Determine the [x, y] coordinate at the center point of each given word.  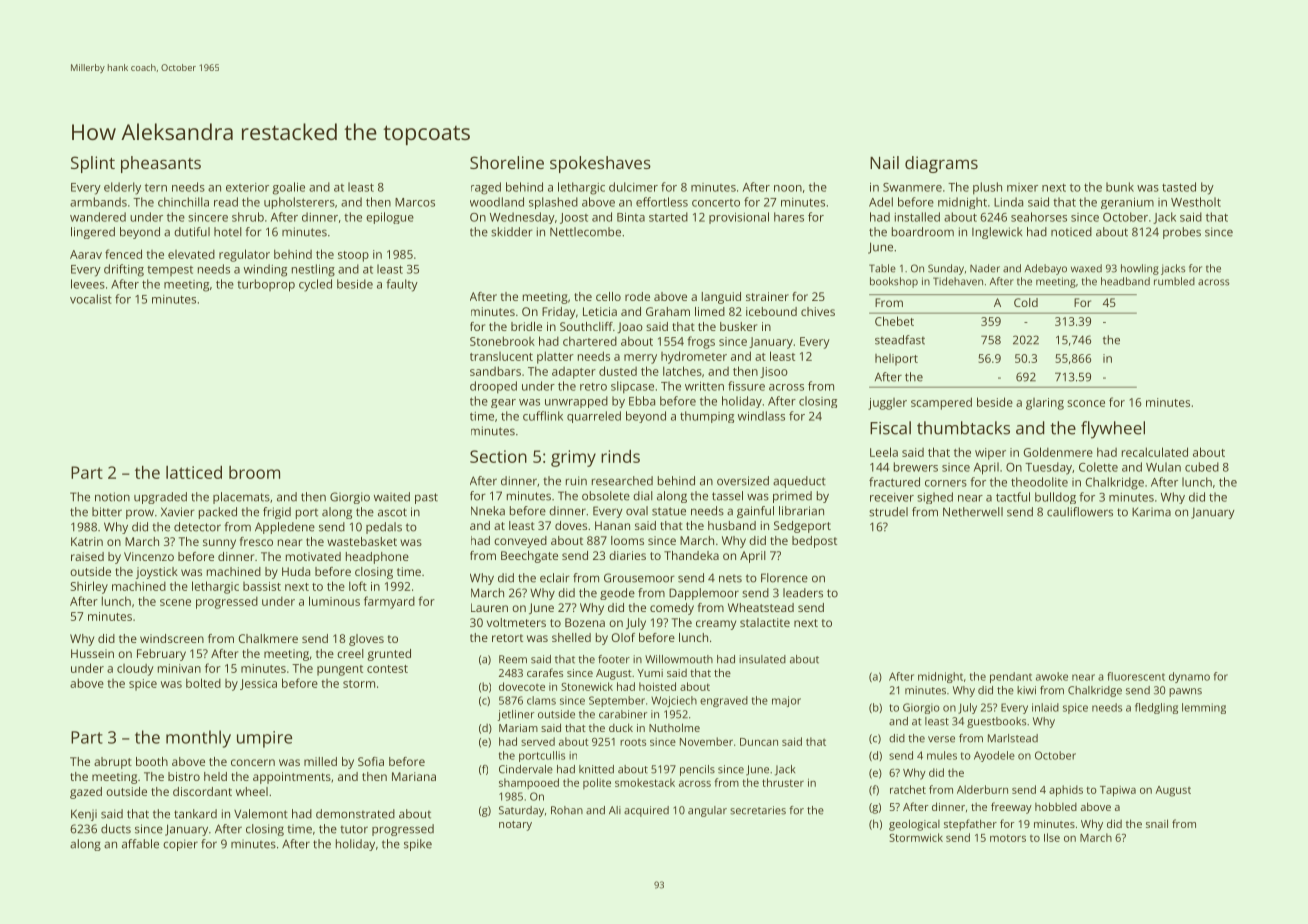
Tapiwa [1118, 791]
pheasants [161, 164]
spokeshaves [600, 164]
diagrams [941, 164]
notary [515, 826]
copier [180, 845]
